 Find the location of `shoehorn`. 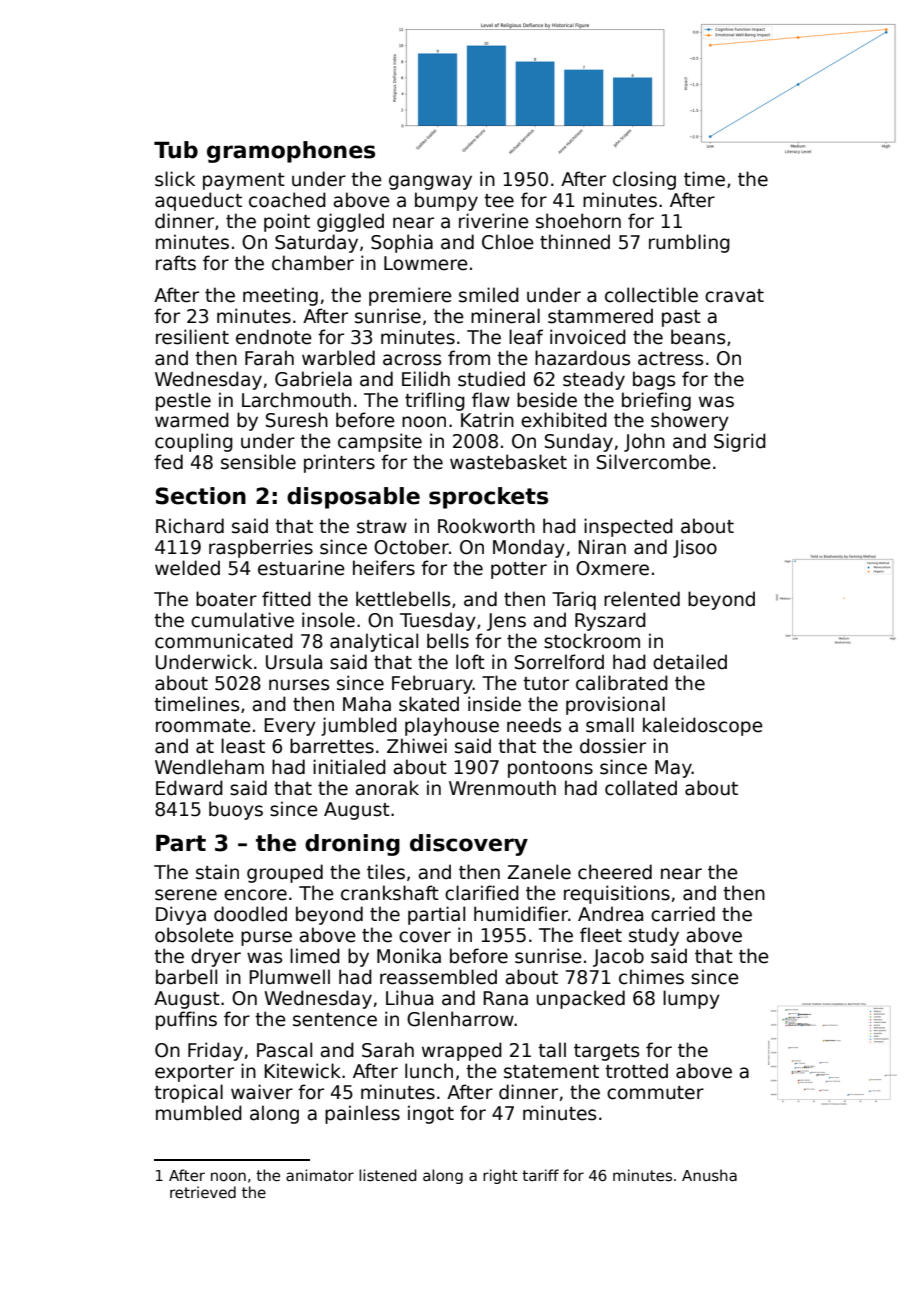

shoehorn is located at coordinates (578, 221).
